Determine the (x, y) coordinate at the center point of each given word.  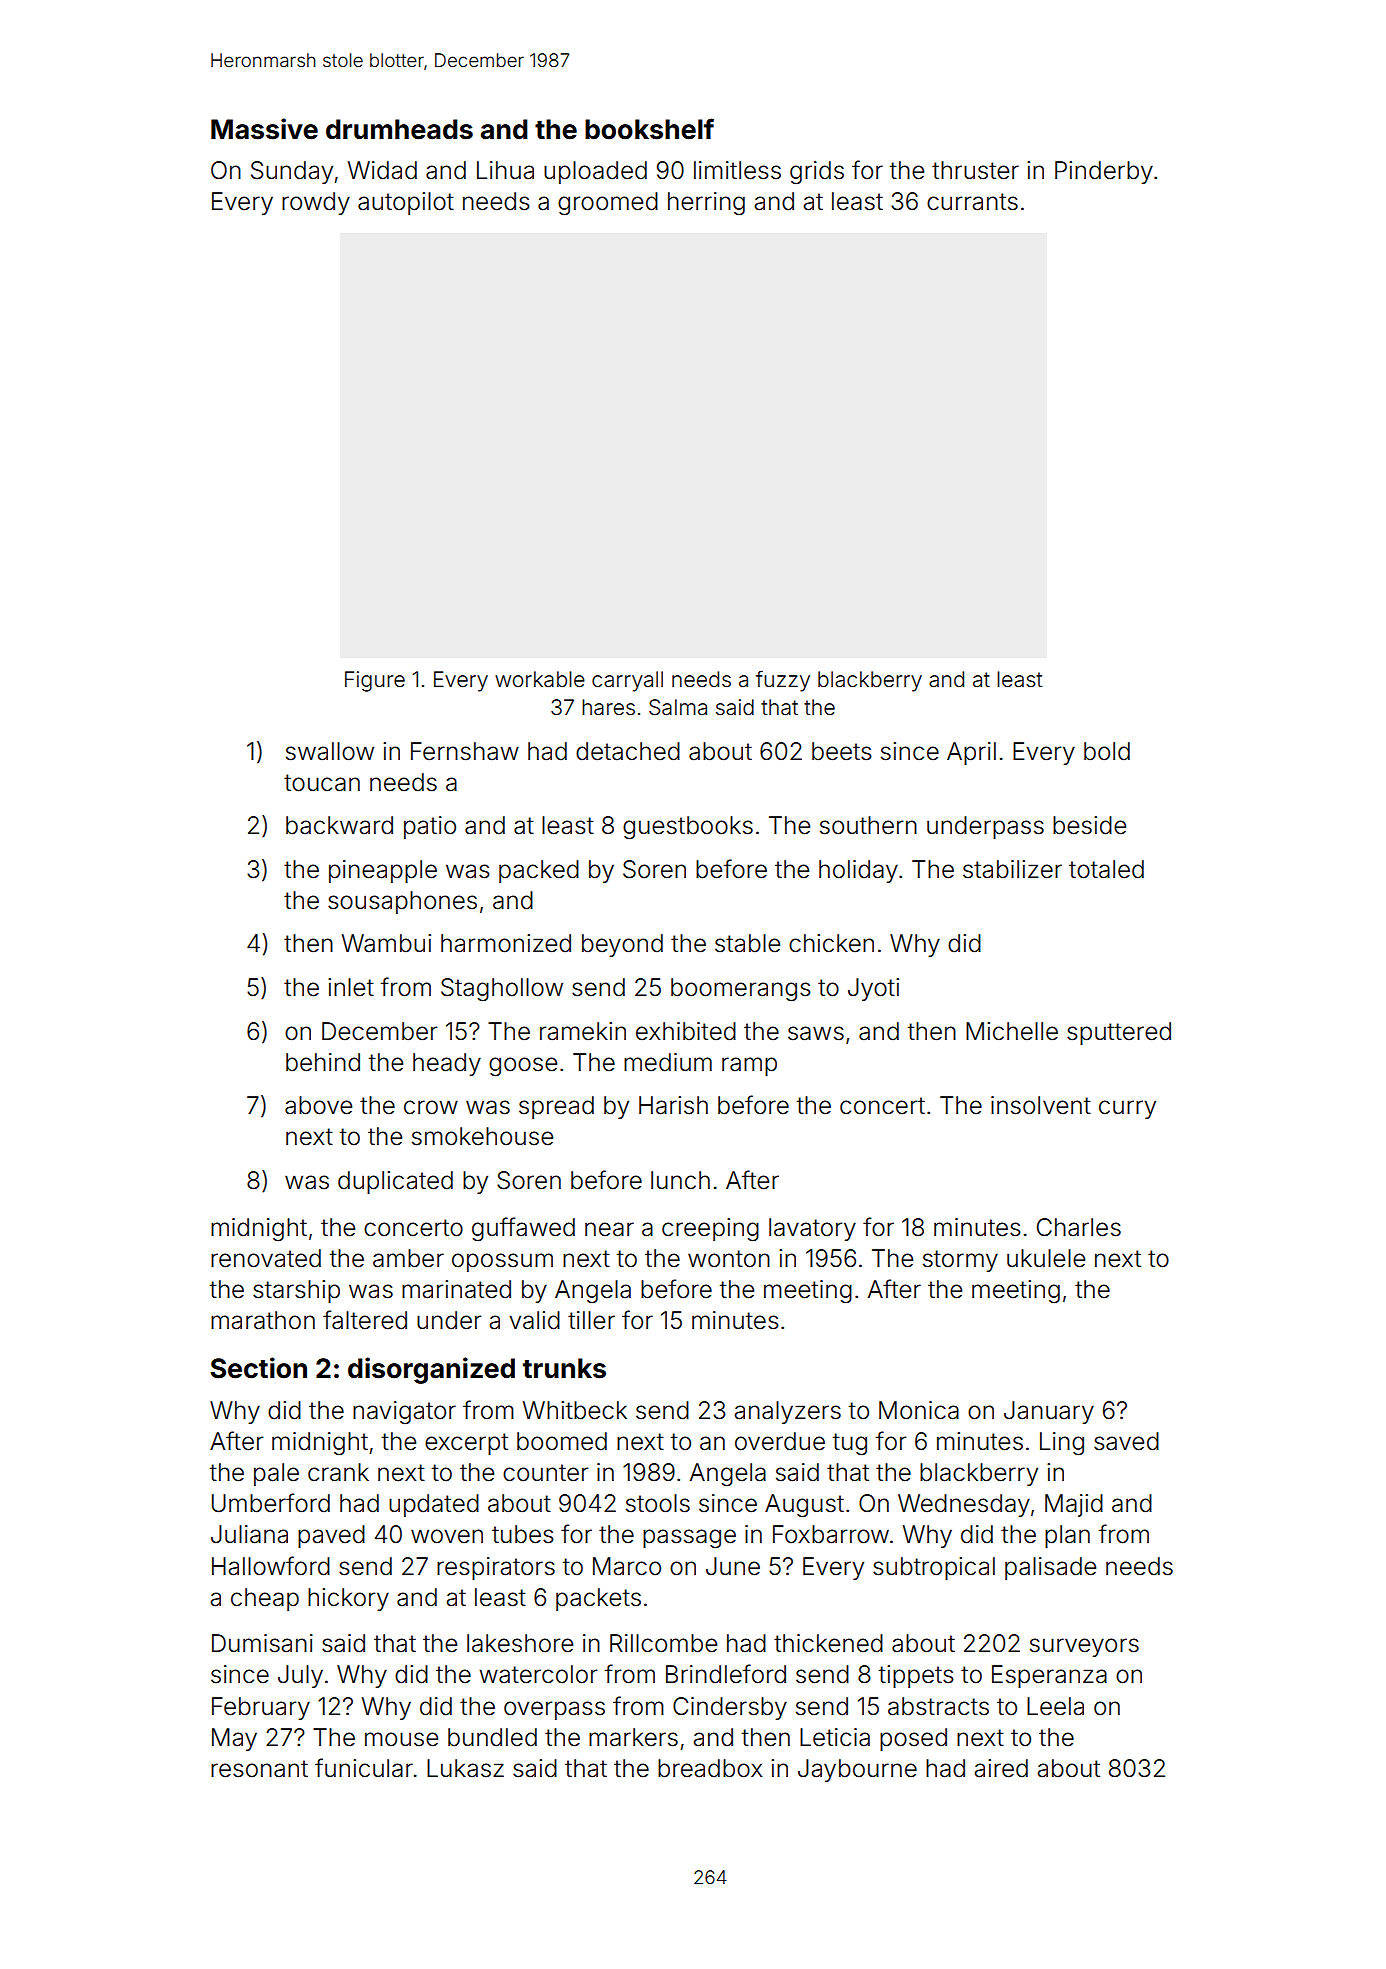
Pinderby (1104, 172)
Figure (375, 681)
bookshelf (649, 129)
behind (323, 1062)
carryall (627, 681)
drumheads (399, 129)
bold (1107, 751)
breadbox (710, 1768)
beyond (622, 945)
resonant (259, 1769)
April (971, 753)
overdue (780, 1441)
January (1049, 1412)
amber (408, 1258)
